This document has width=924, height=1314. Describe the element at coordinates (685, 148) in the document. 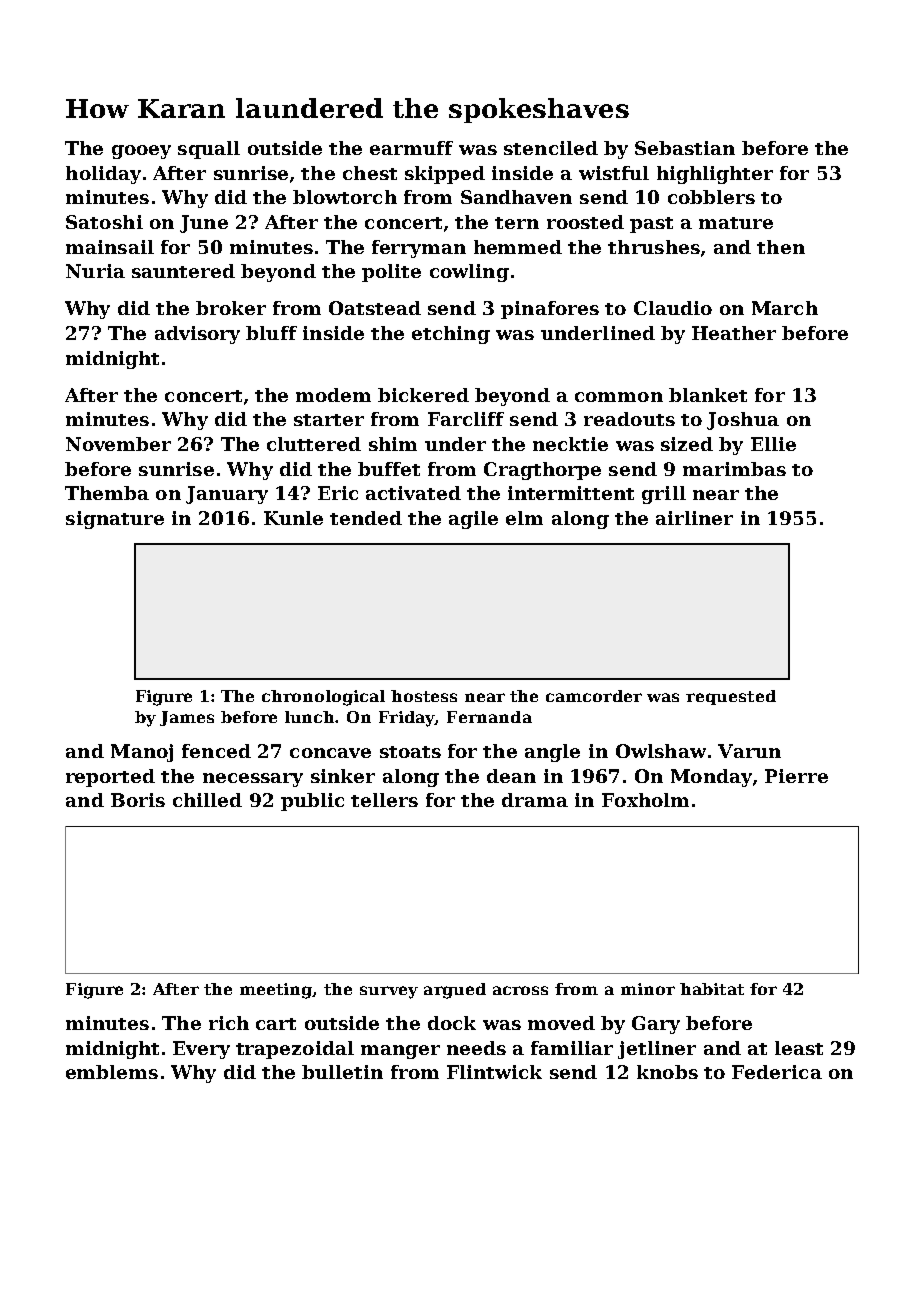

I see `Sebastian` at that location.
